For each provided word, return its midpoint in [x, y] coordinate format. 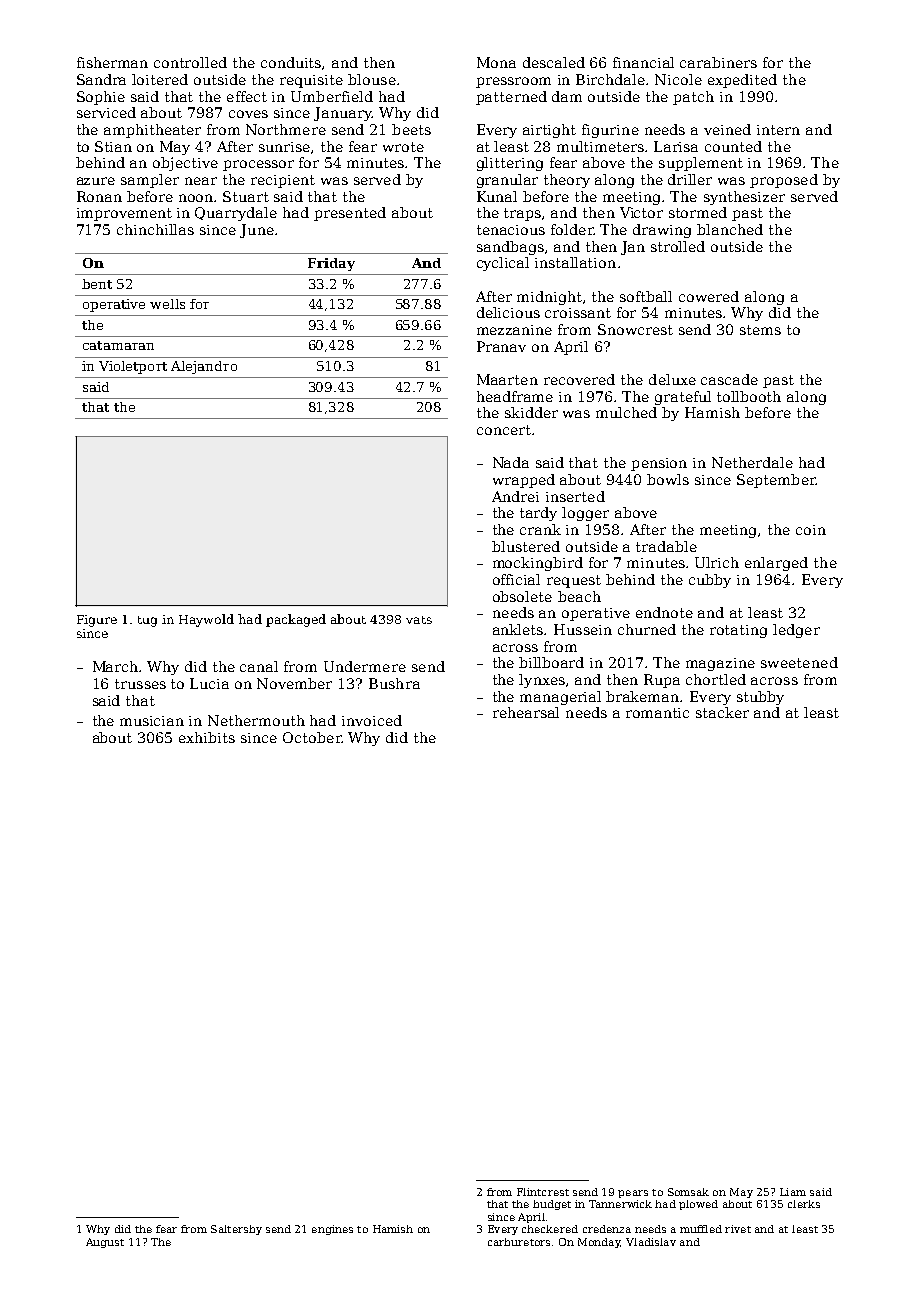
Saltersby [236, 1230]
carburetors [519, 1242]
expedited [742, 81]
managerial [560, 698]
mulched [626, 412]
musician [152, 721]
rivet [738, 1229]
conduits [291, 62]
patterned [511, 98]
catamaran [118, 345]
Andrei [515, 496]
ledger [796, 631]
